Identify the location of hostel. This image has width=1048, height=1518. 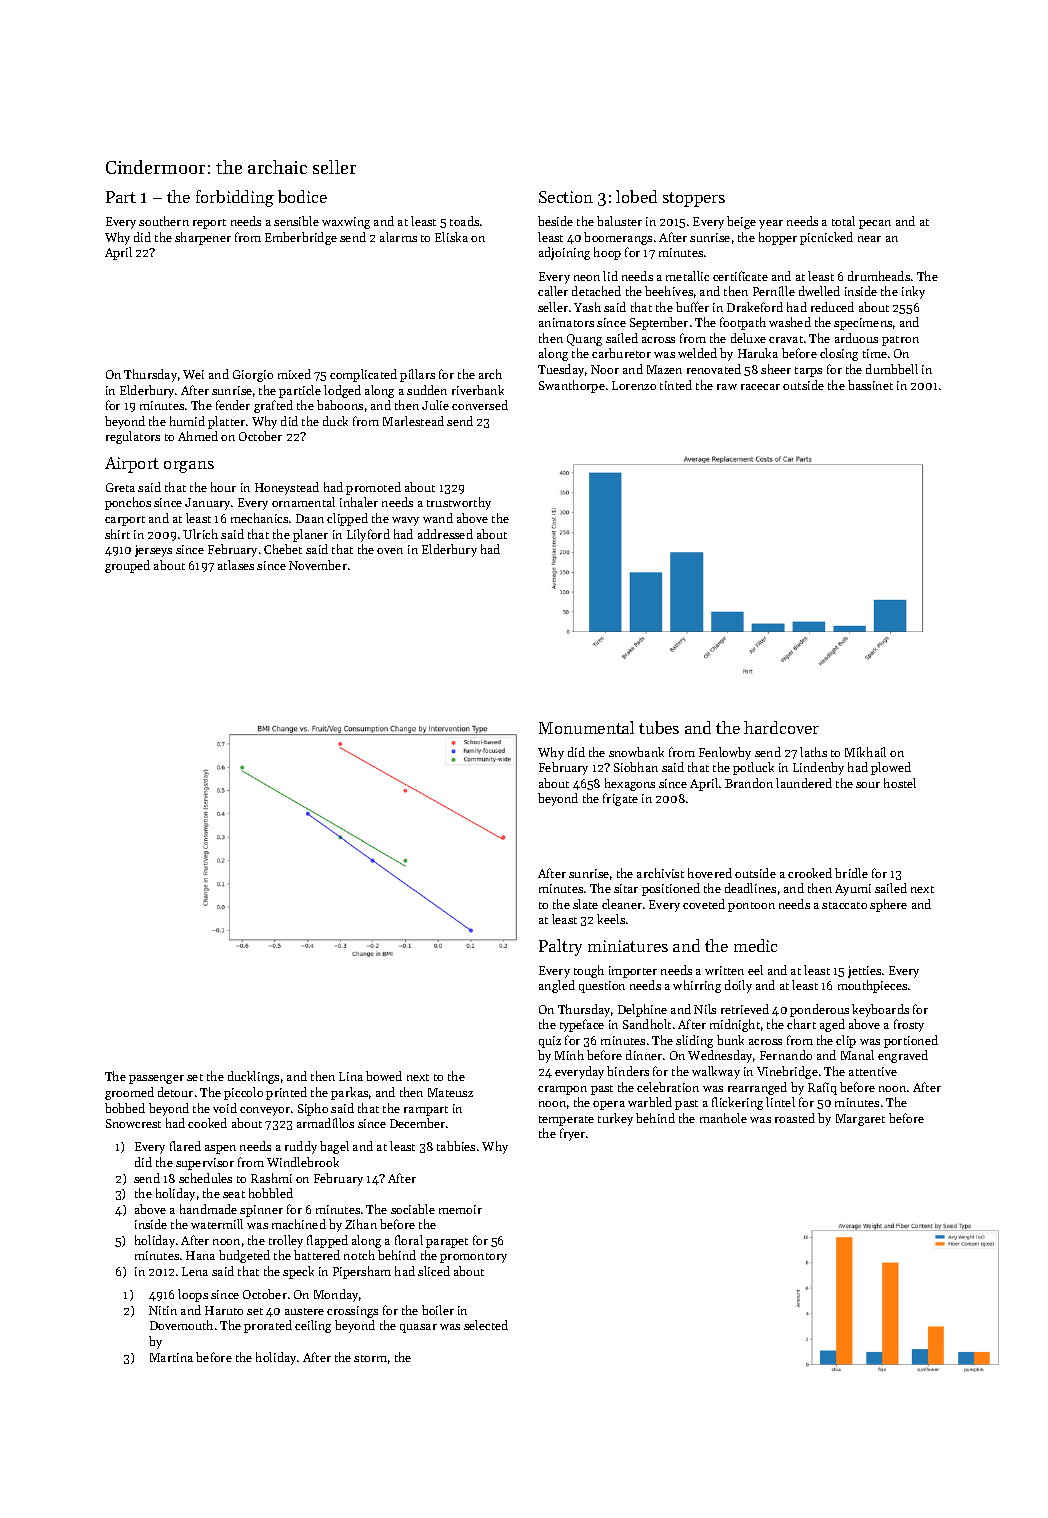
(900, 783).
